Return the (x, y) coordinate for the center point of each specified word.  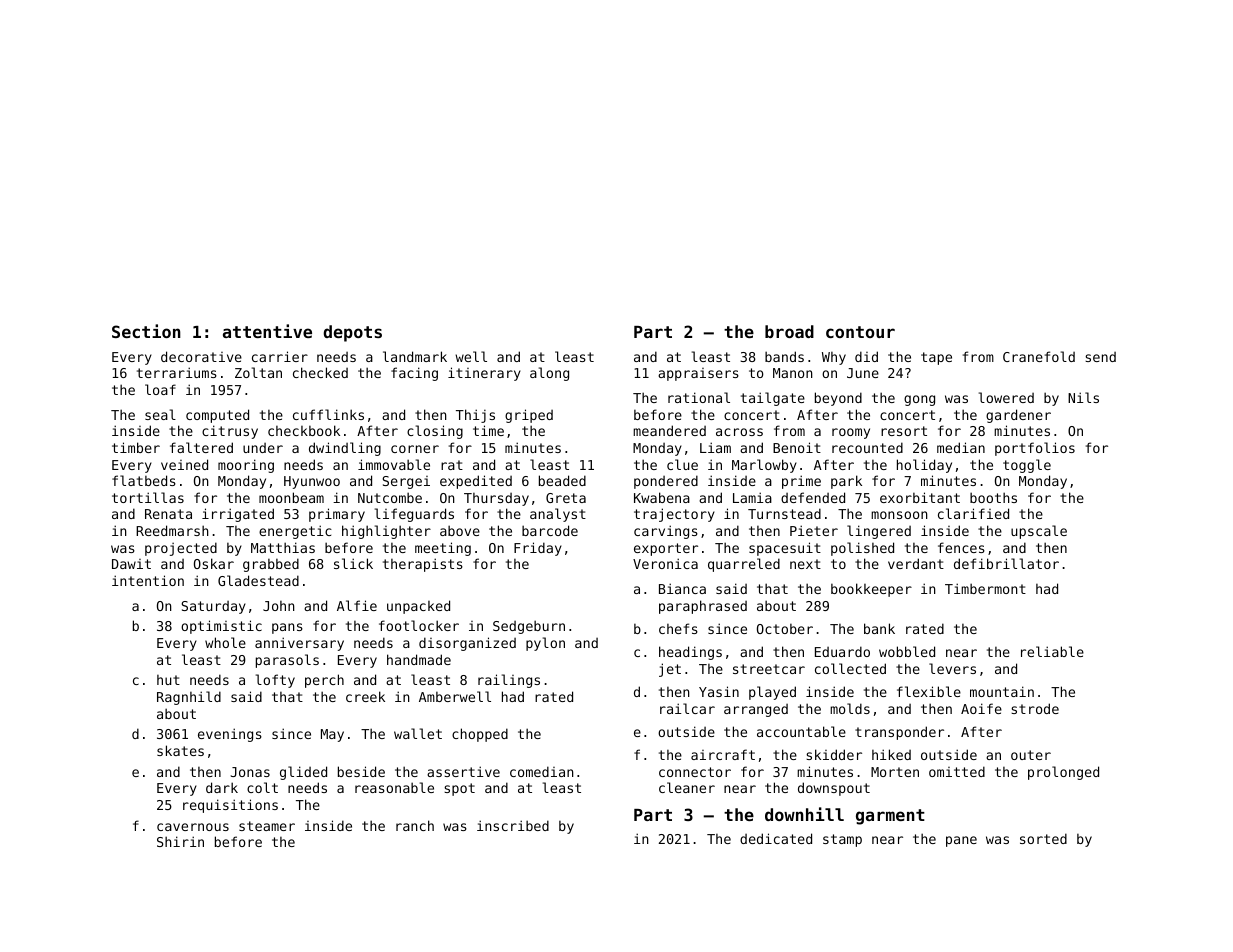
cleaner (687, 787)
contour (860, 332)
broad (789, 331)
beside (361, 771)
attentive (267, 331)
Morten (895, 772)
